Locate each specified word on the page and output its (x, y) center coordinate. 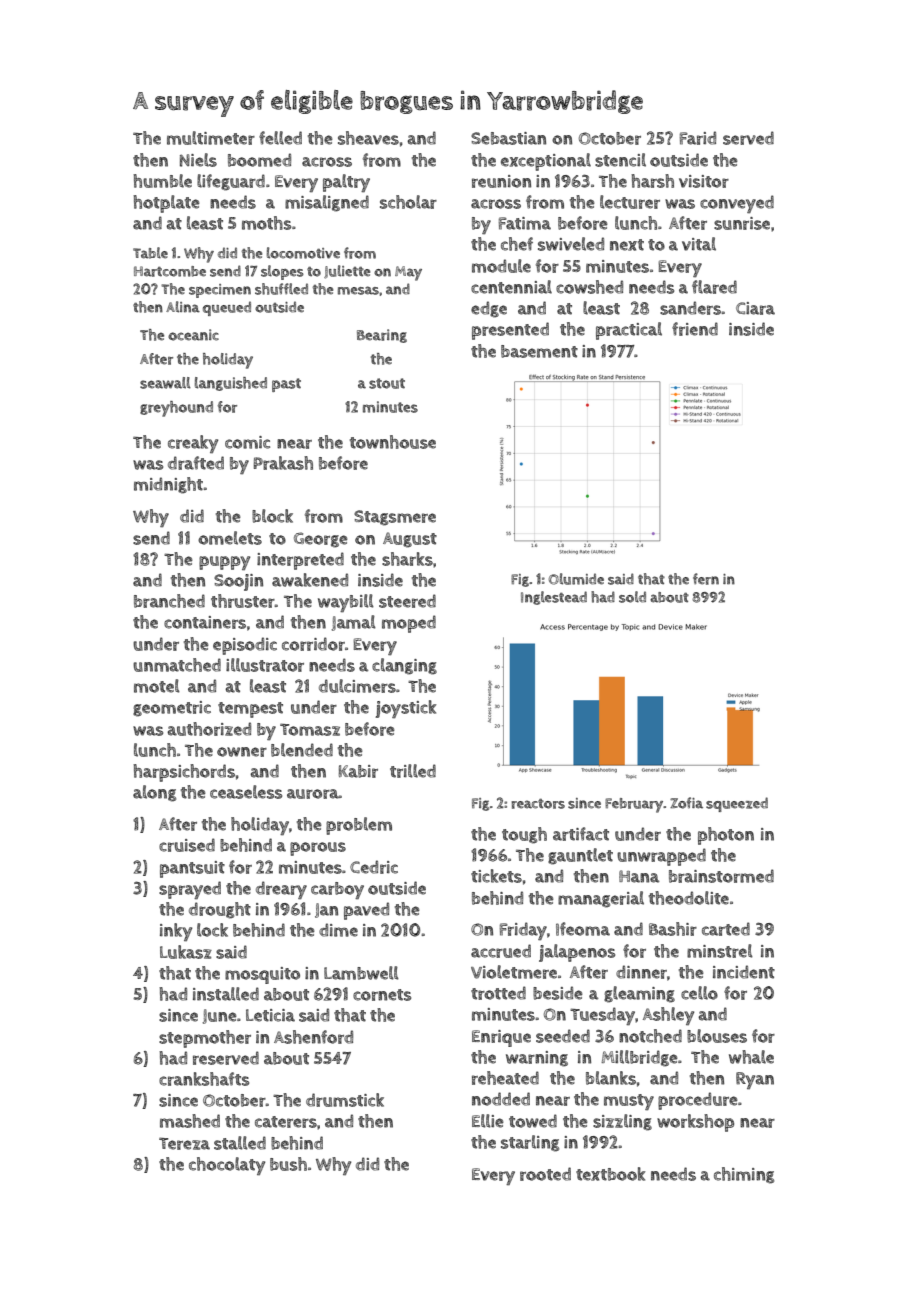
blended (302, 750)
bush (288, 1164)
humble (162, 181)
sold (632, 597)
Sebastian (508, 138)
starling (530, 1143)
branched (169, 601)
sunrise (742, 223)
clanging (404, 666)
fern (706, 579)
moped (409, 624)
